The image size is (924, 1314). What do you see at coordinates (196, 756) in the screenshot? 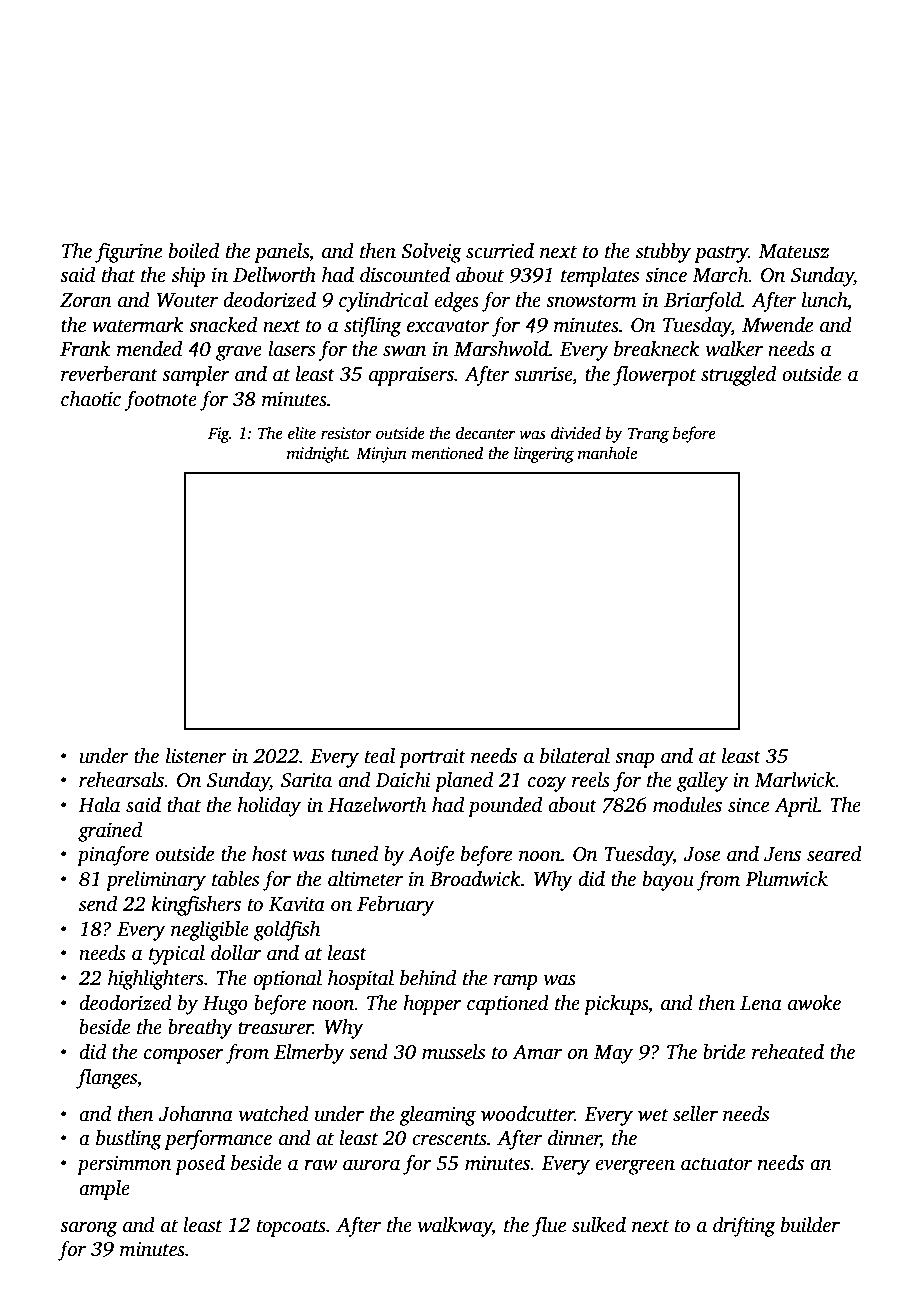
I see `listener` at bounding box center [196, 756].
